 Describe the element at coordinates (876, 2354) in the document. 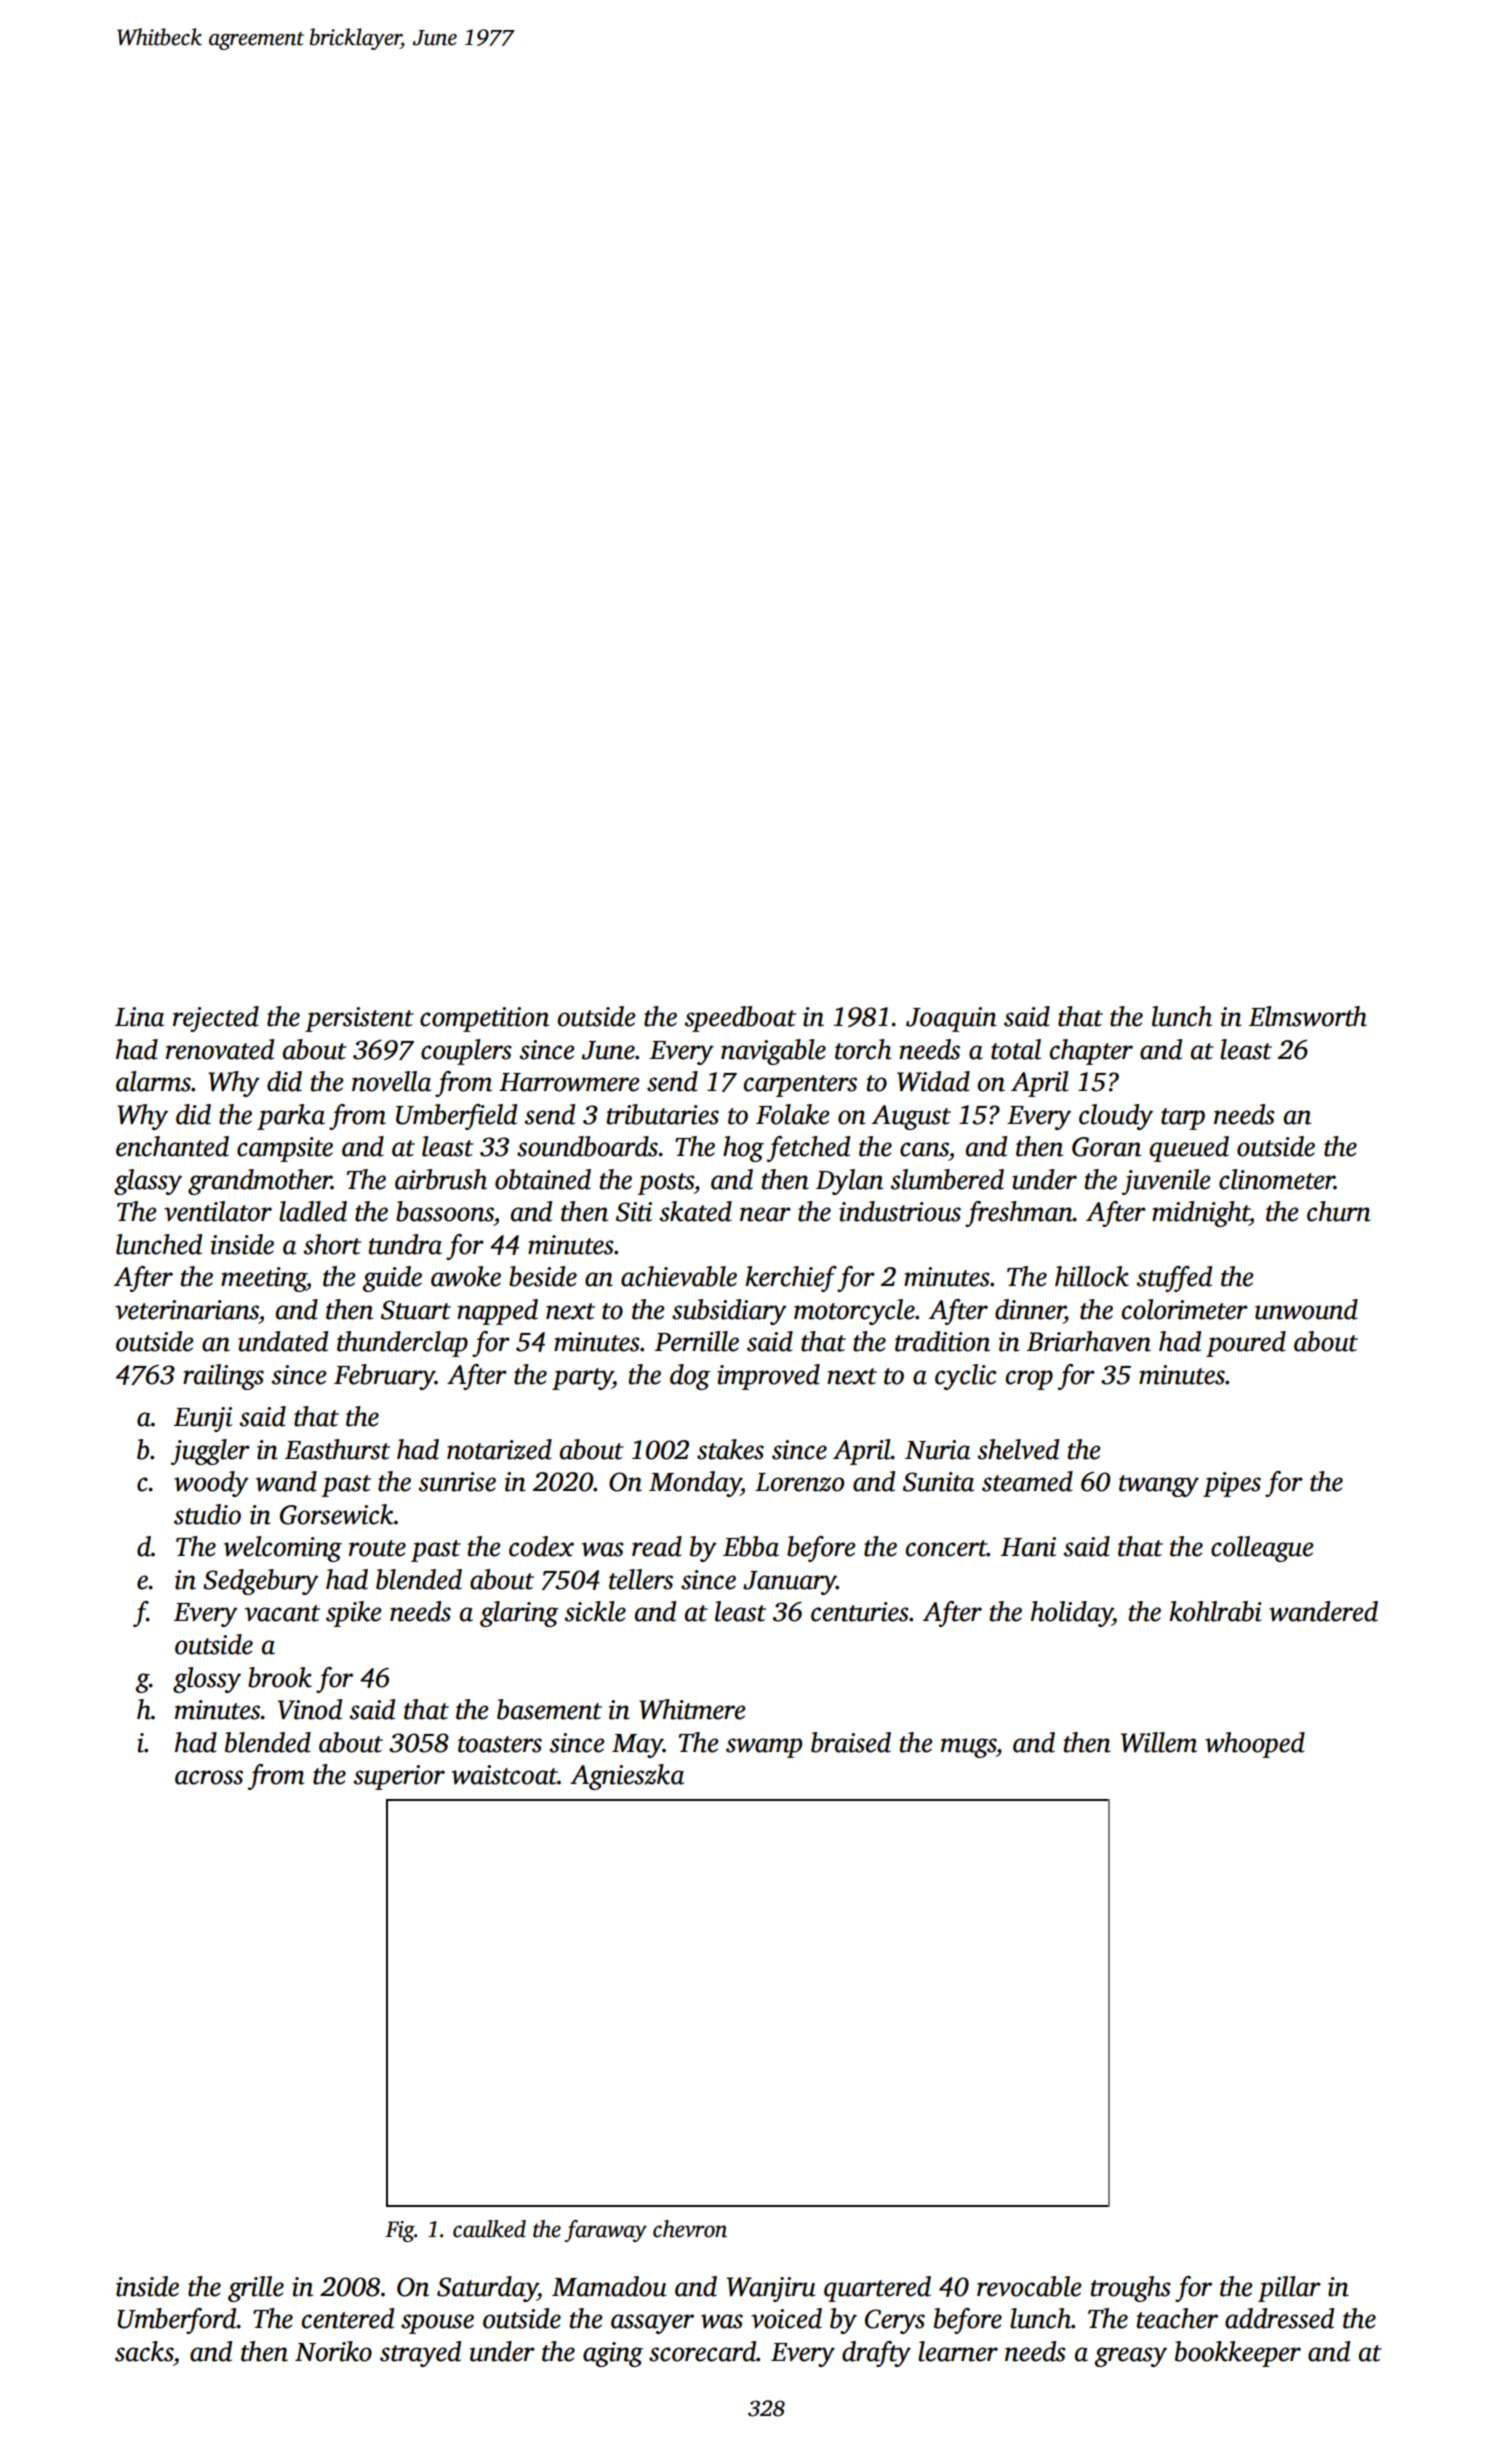

I see `drafty` at that location.
